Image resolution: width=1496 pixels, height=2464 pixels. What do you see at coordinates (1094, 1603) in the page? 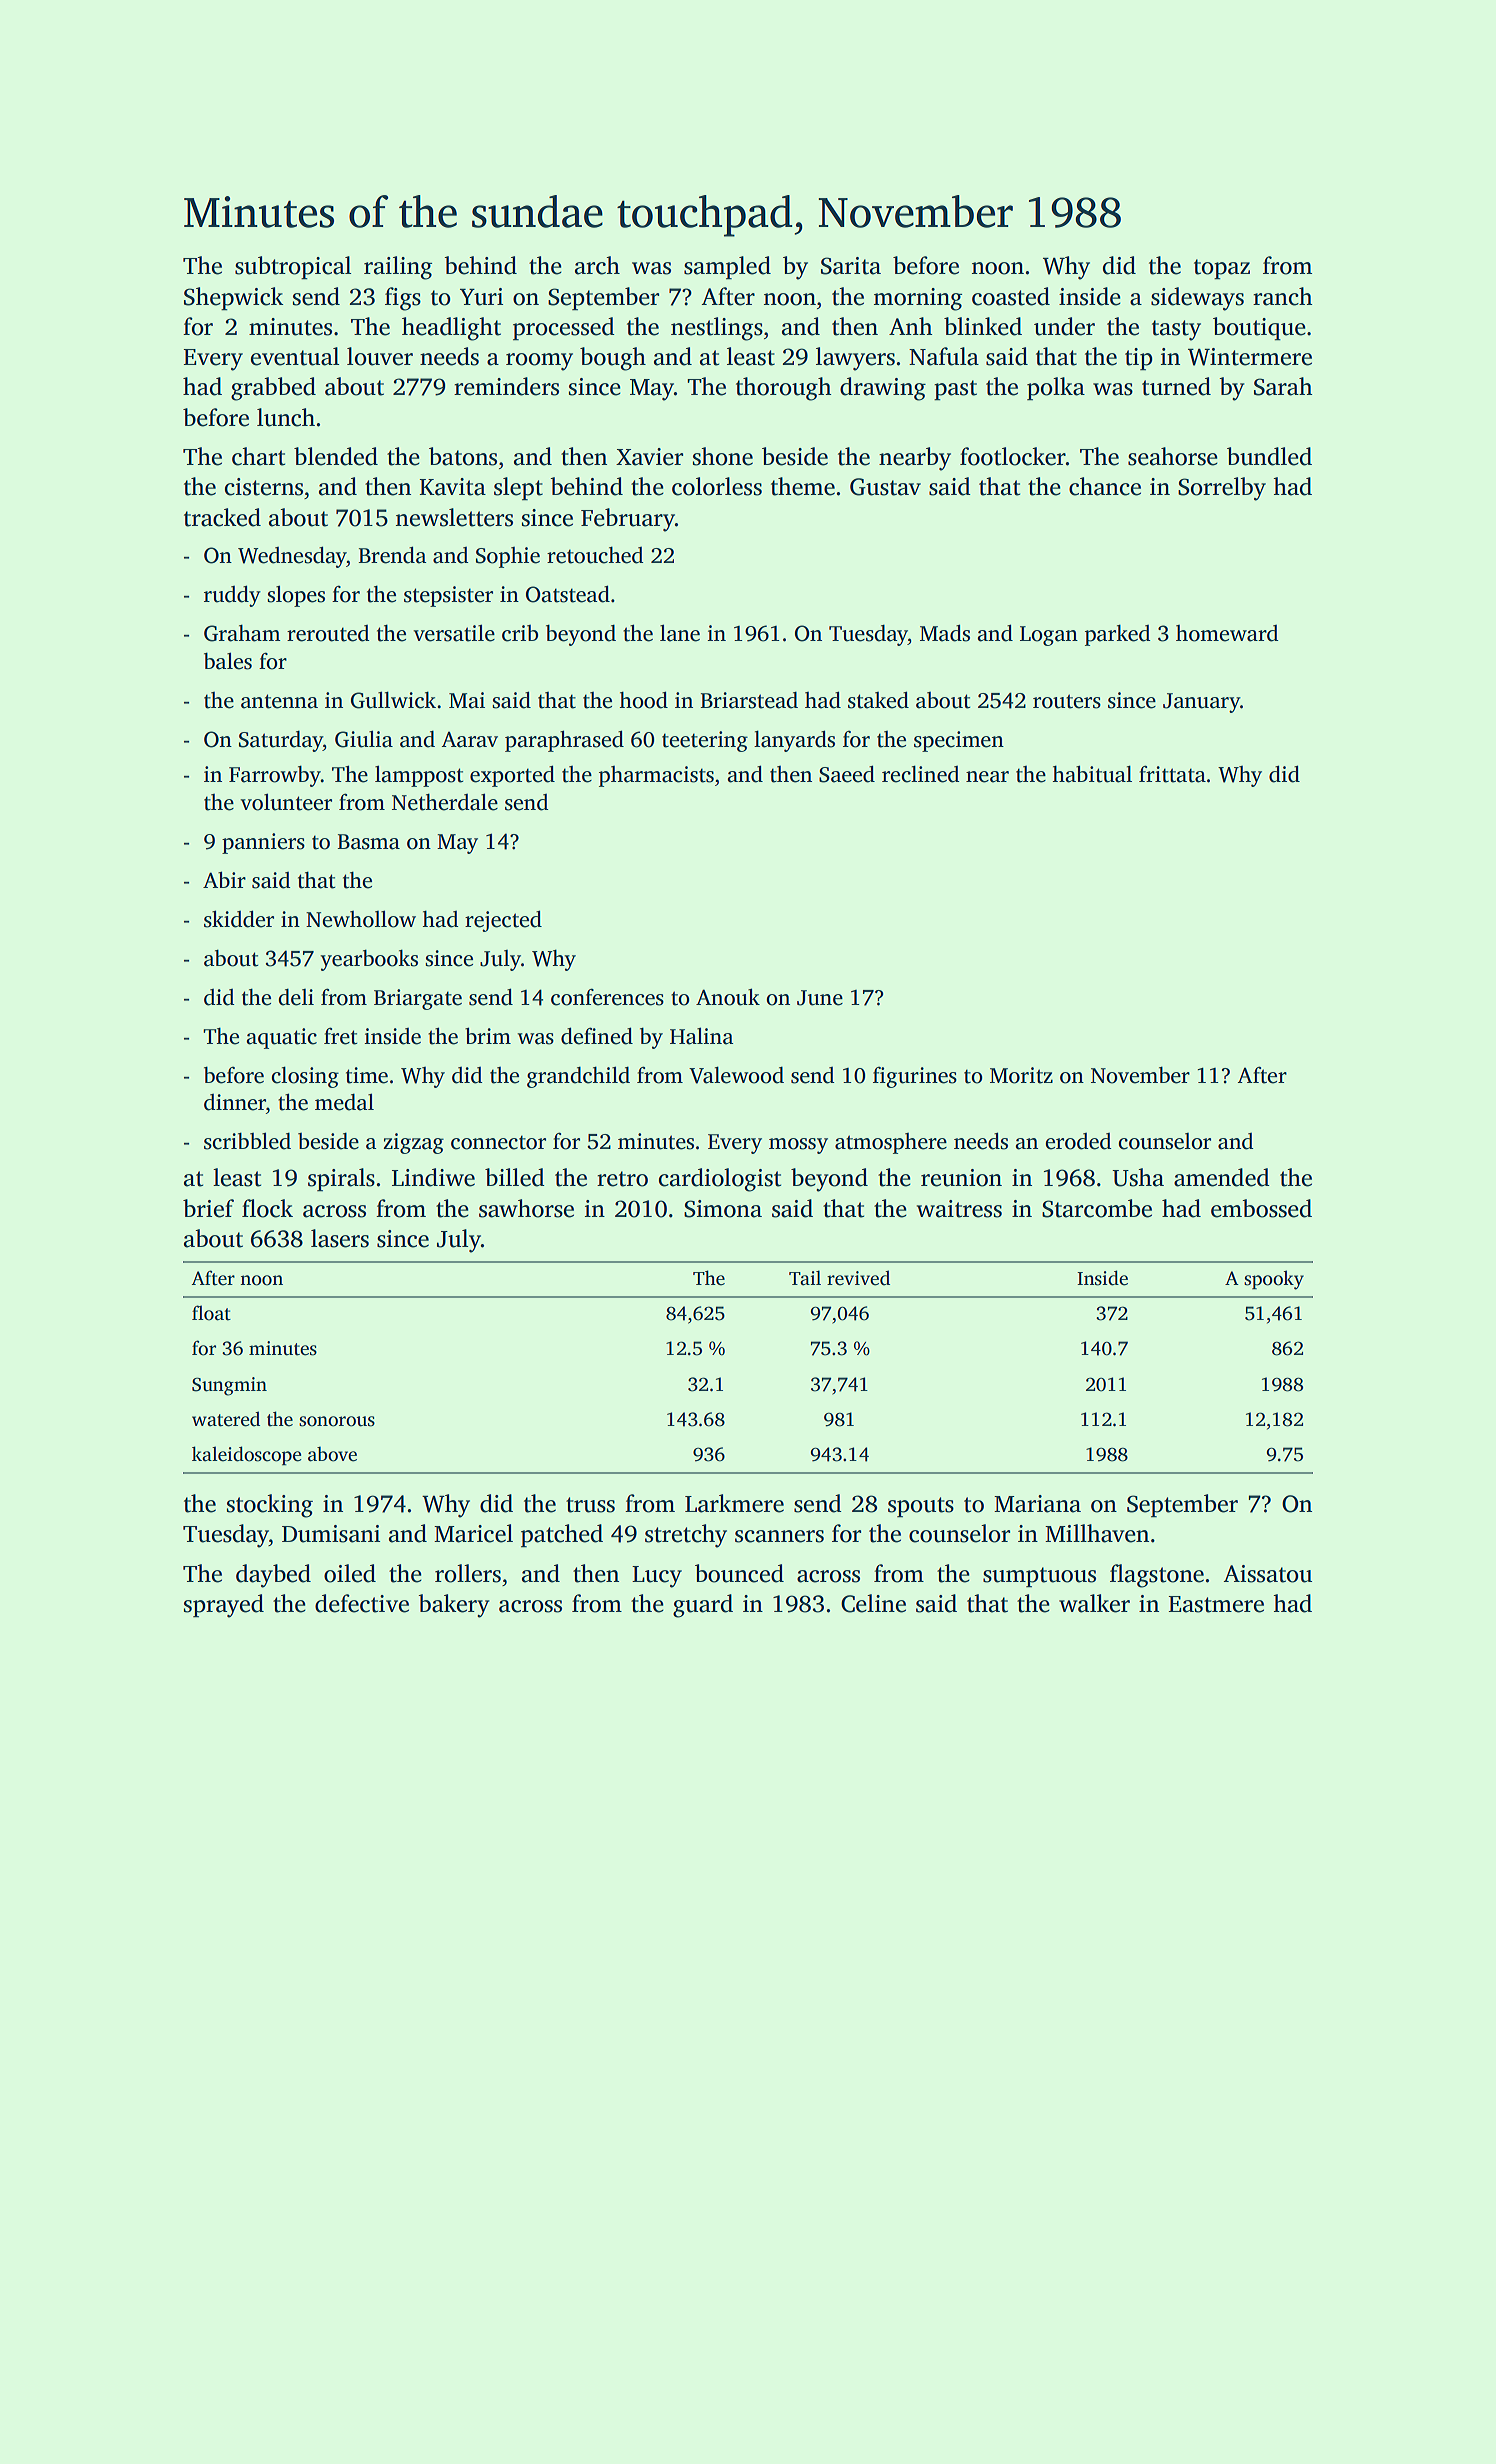
I see `walker` at bounding box center [1094, 1603].
